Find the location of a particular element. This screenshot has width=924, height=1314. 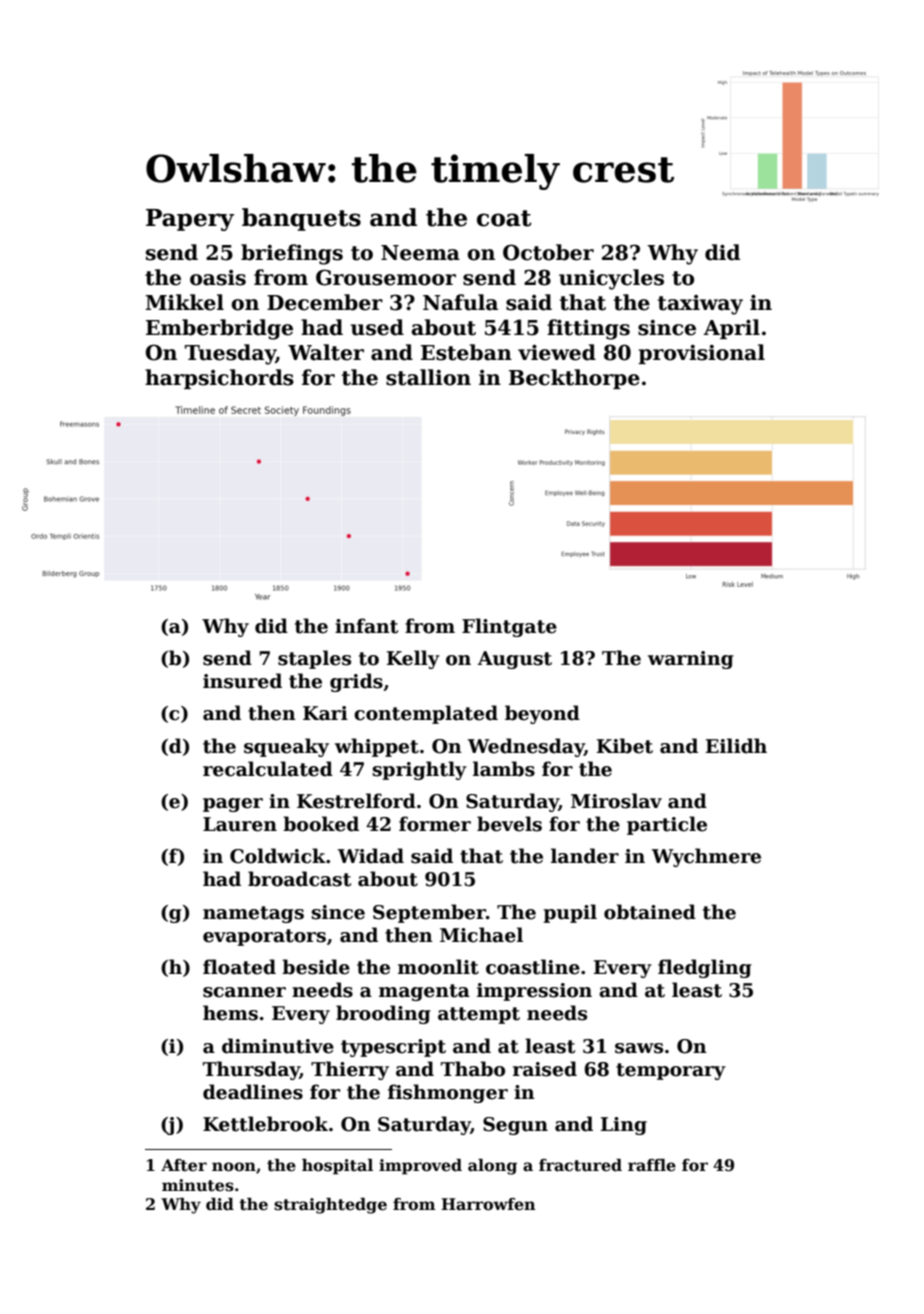

banquets is located at coordinates (301, 219).
